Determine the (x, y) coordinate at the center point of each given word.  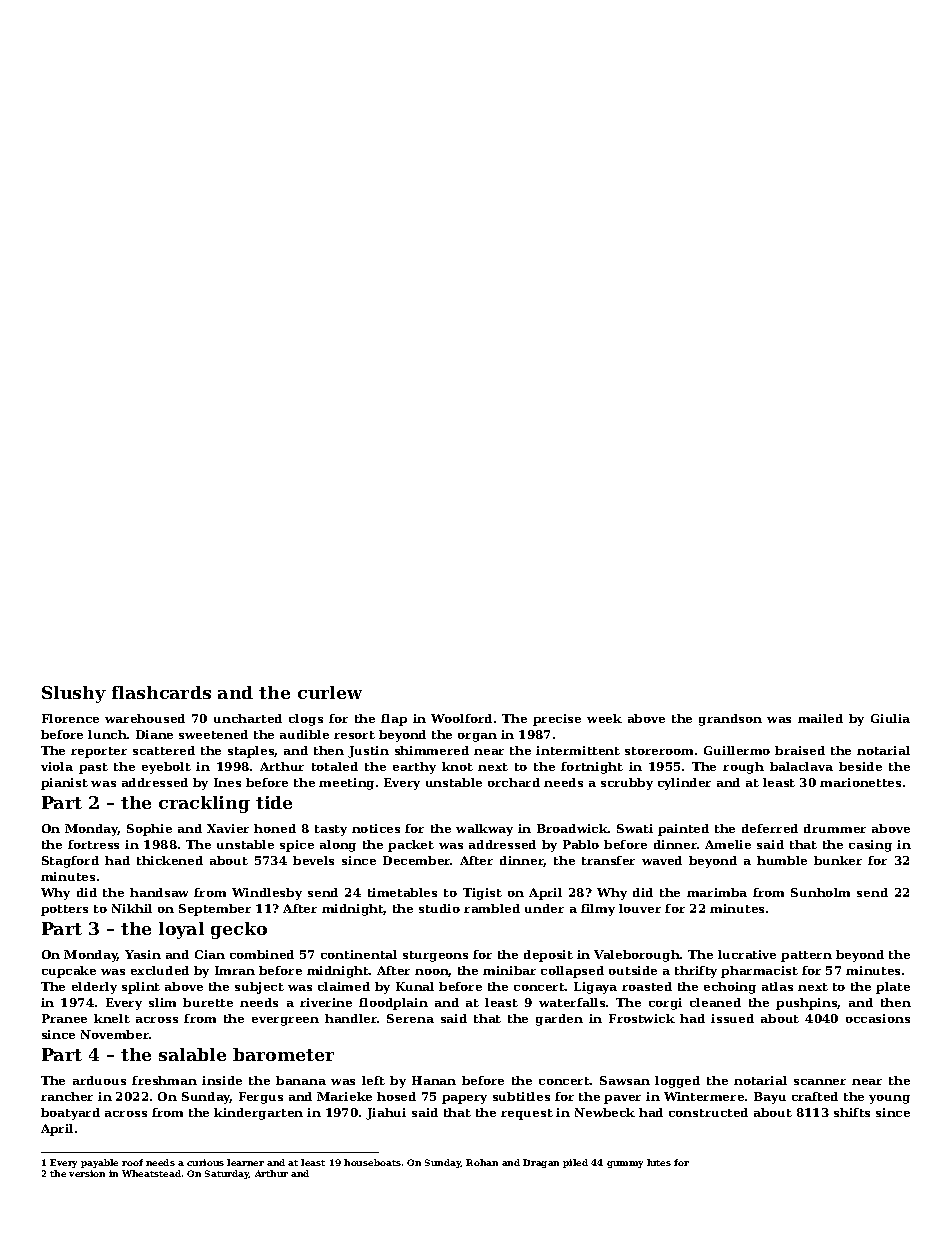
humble (782, 860)
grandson (730, 720)
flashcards (161, 692)
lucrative (747, 954)
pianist (64, 784)
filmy (598, 910)
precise (557, 720)
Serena (410, 1018)
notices (376, 828)
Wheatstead (151, 1173)
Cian (210, 954)
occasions (878, 1018)
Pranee (64, 1018)
